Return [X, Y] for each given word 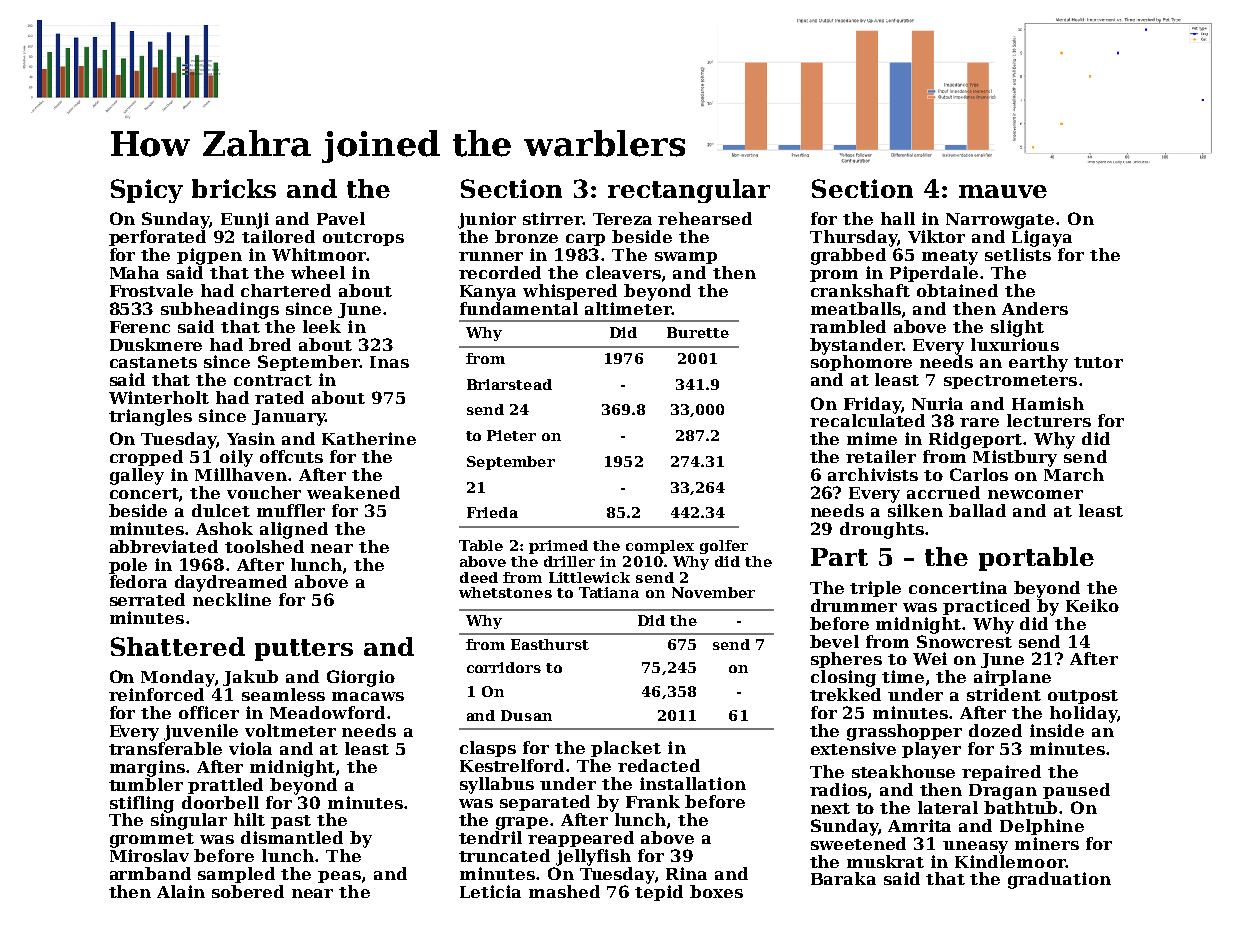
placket [626, 749]
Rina [686, 873]
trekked [845, 694]
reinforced [156, 694]
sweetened [858, 843]
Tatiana [609, 592]
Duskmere [156, 344]
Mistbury [1015, 458]
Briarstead [509, 384]
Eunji [245, 220]
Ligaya [1042, 238]
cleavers [623, 272]
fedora [138, 581]
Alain [181, 891]
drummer [854, 605]
